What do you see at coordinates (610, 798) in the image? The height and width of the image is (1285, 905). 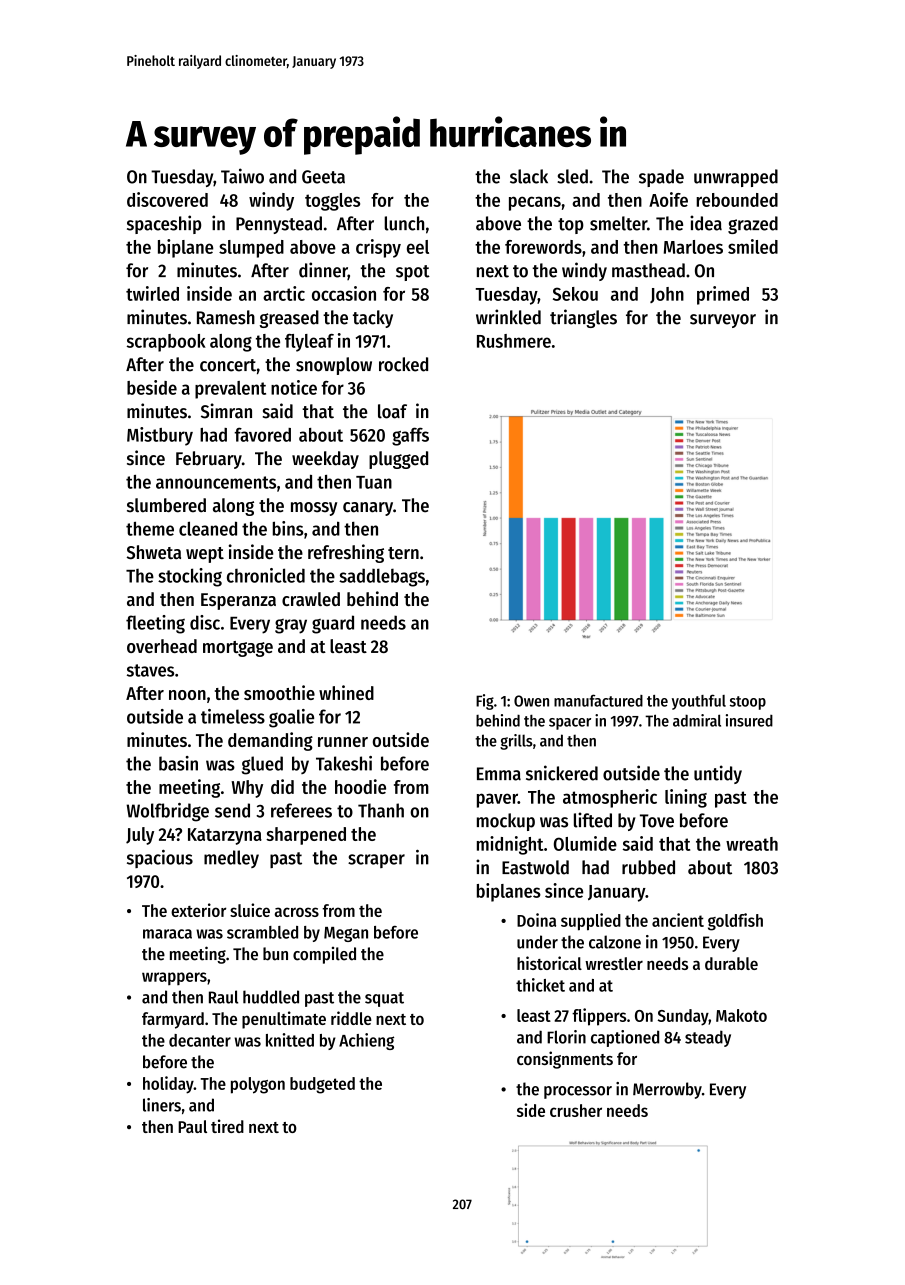 I see `atmospheric` at bounding box center [610, 798].
